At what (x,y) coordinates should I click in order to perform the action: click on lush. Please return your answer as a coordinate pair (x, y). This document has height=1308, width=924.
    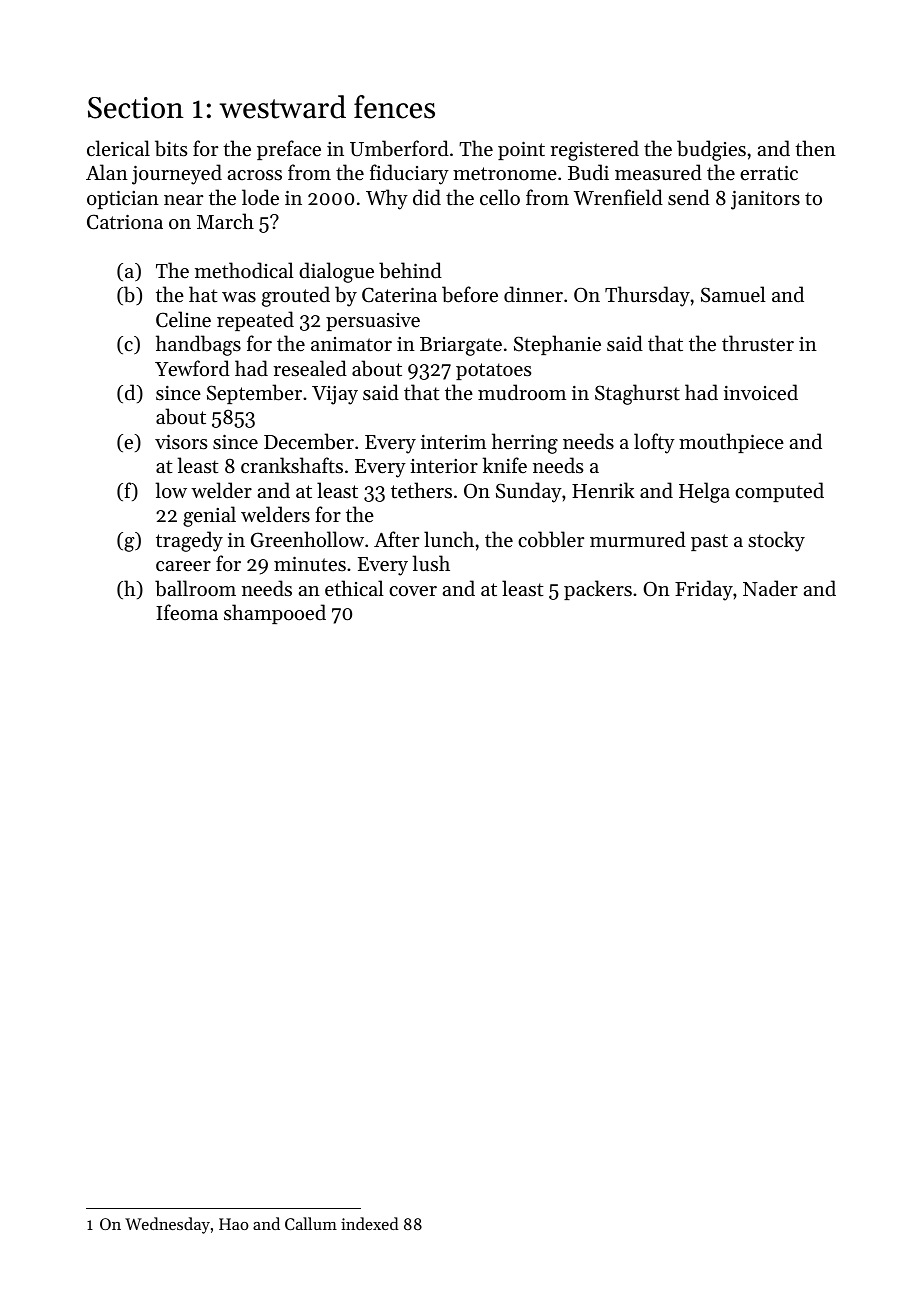
    Looking at the image, I should click on (431, 563).
